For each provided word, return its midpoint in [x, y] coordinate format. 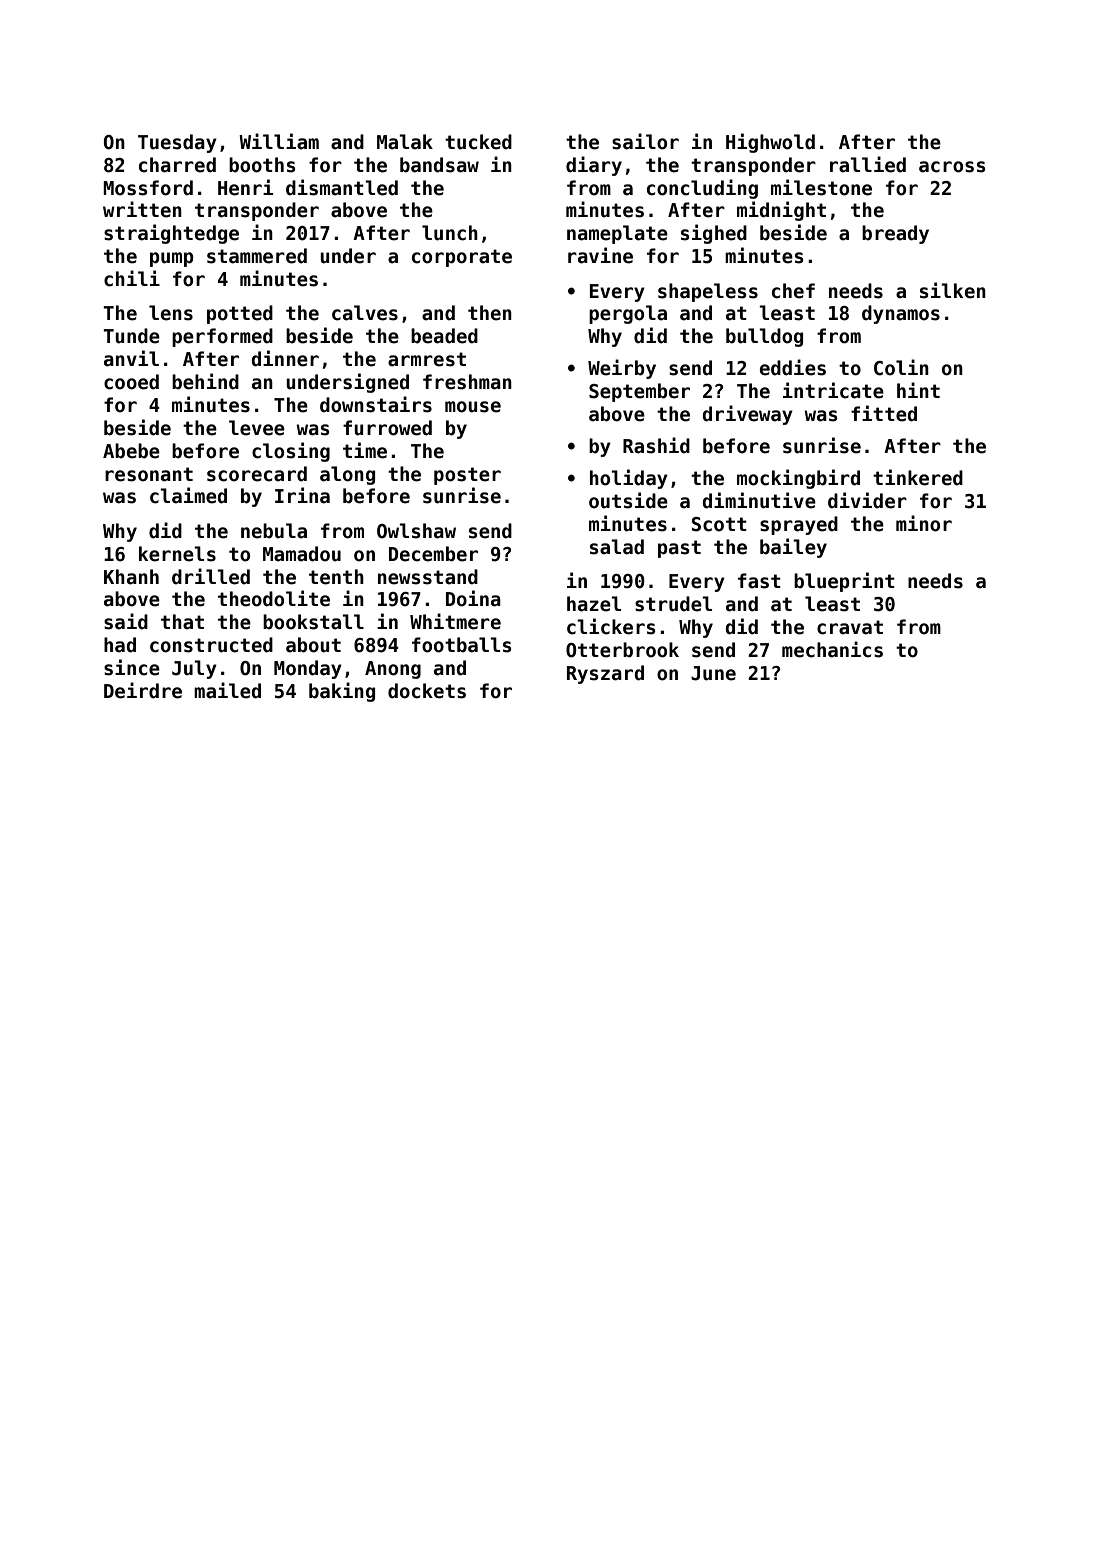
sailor [645, 141]
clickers [611, 626]
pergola [628, 314]
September [639, 392]
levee [257, 428]
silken [953, 290]
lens [171, 313]
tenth [336, 577]
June [713, 673]
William [279, 141]
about [313, 645]
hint [918, 390]
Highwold [770, 143]
